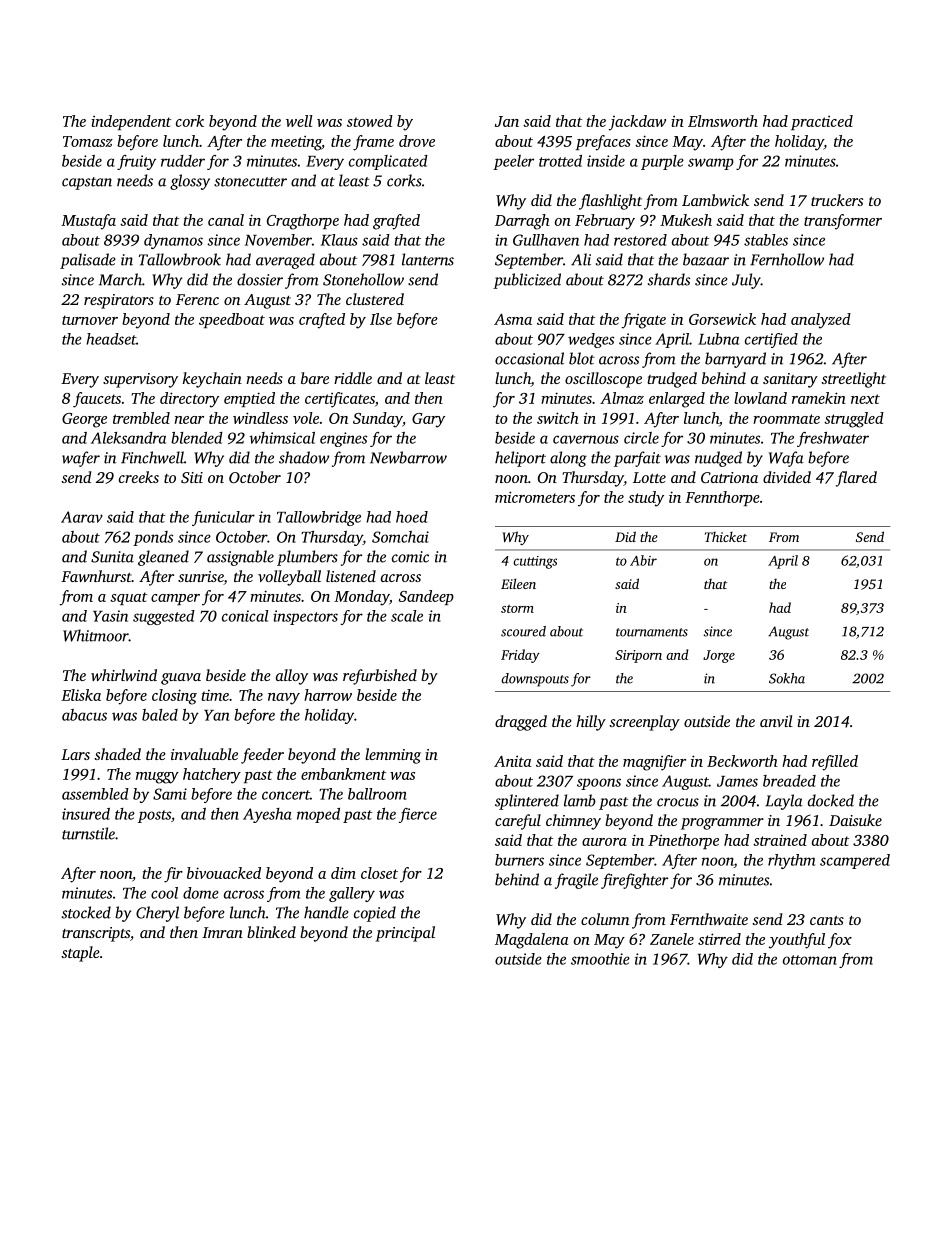 The height and width of the screenshot is (1233, 952). What do you see at coordinates (652, 632) in the screenshot?
I see `tournaments` at bounding box center [652, 632].
